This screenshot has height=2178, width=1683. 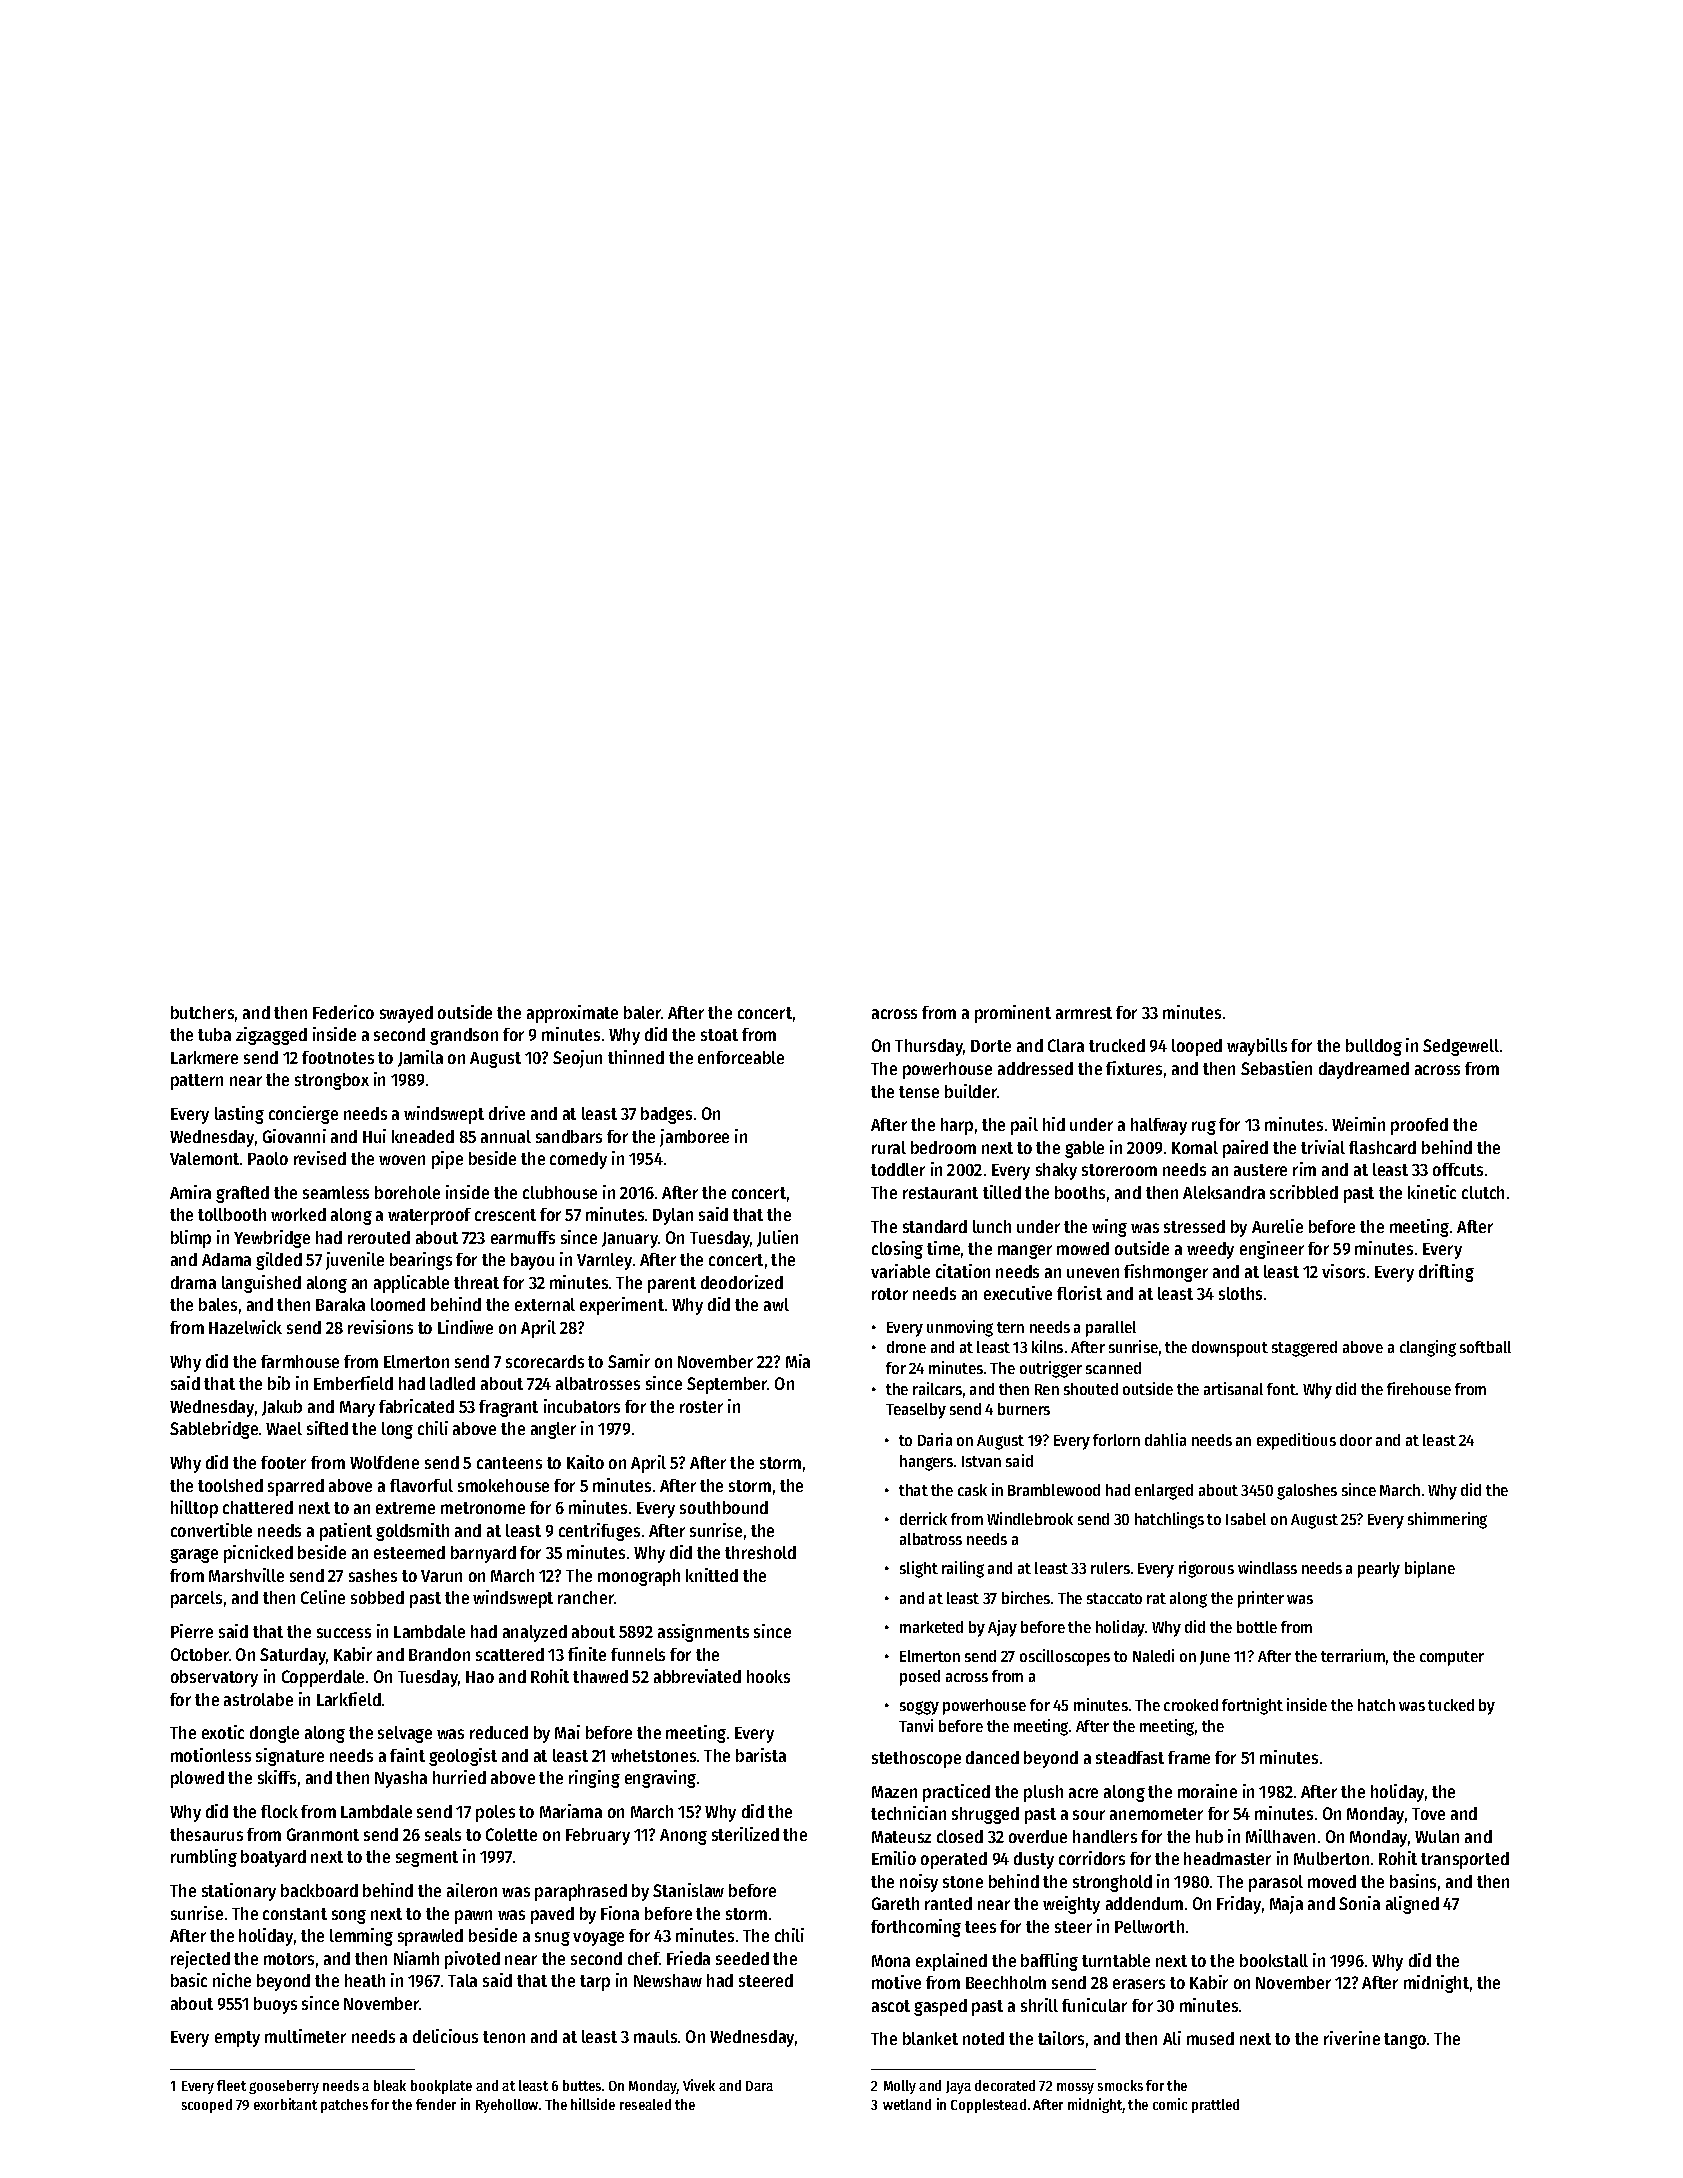 What do you see at coordinates (1451, 1705) in the screenshot?
I see `tucked` at bounding box center [1451, 1705].
